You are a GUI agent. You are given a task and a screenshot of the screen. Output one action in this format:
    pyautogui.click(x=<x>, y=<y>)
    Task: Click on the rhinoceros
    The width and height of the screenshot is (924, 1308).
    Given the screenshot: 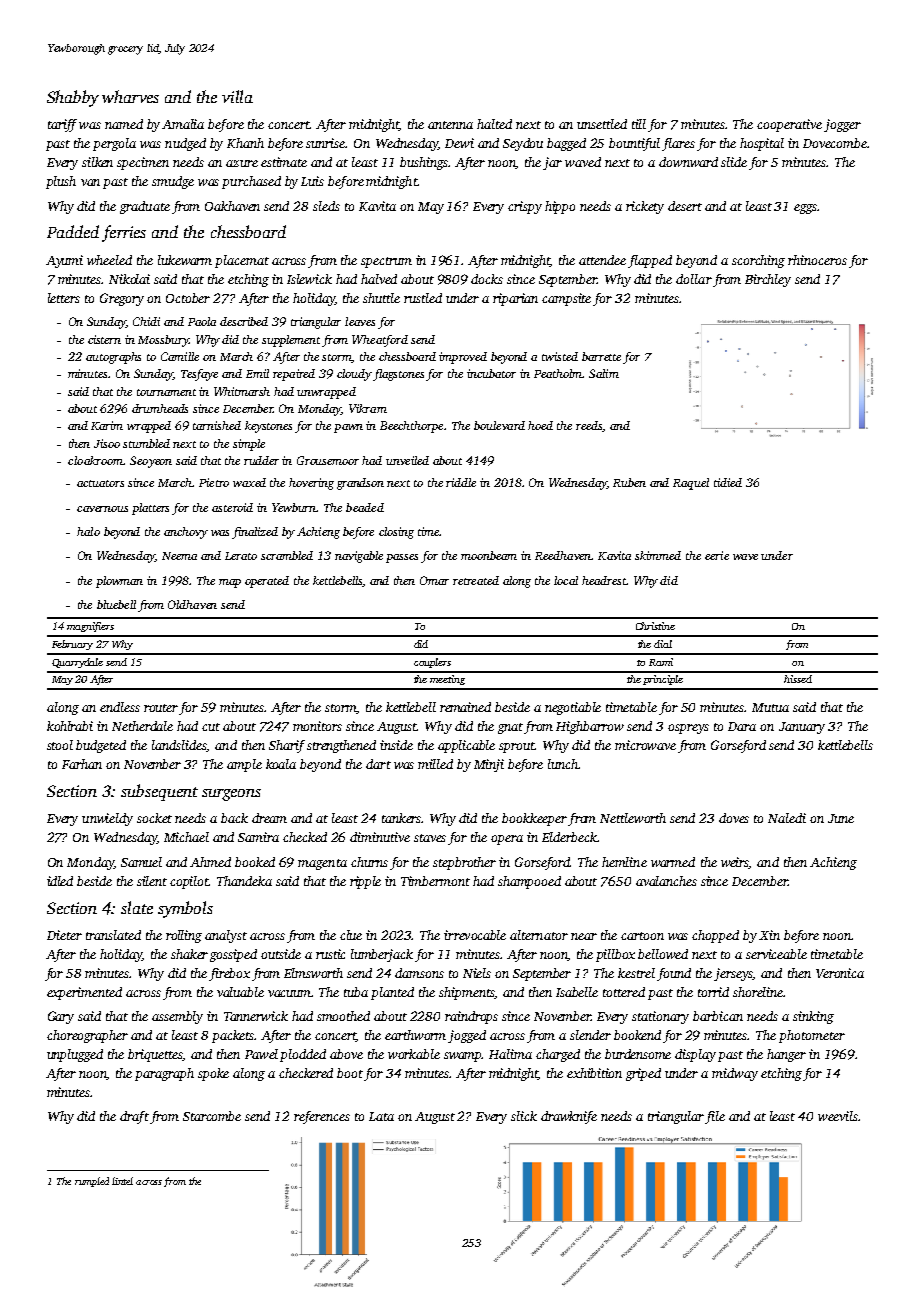 What is the action you would take?
    pyautogui.click(x=817, y=260)
